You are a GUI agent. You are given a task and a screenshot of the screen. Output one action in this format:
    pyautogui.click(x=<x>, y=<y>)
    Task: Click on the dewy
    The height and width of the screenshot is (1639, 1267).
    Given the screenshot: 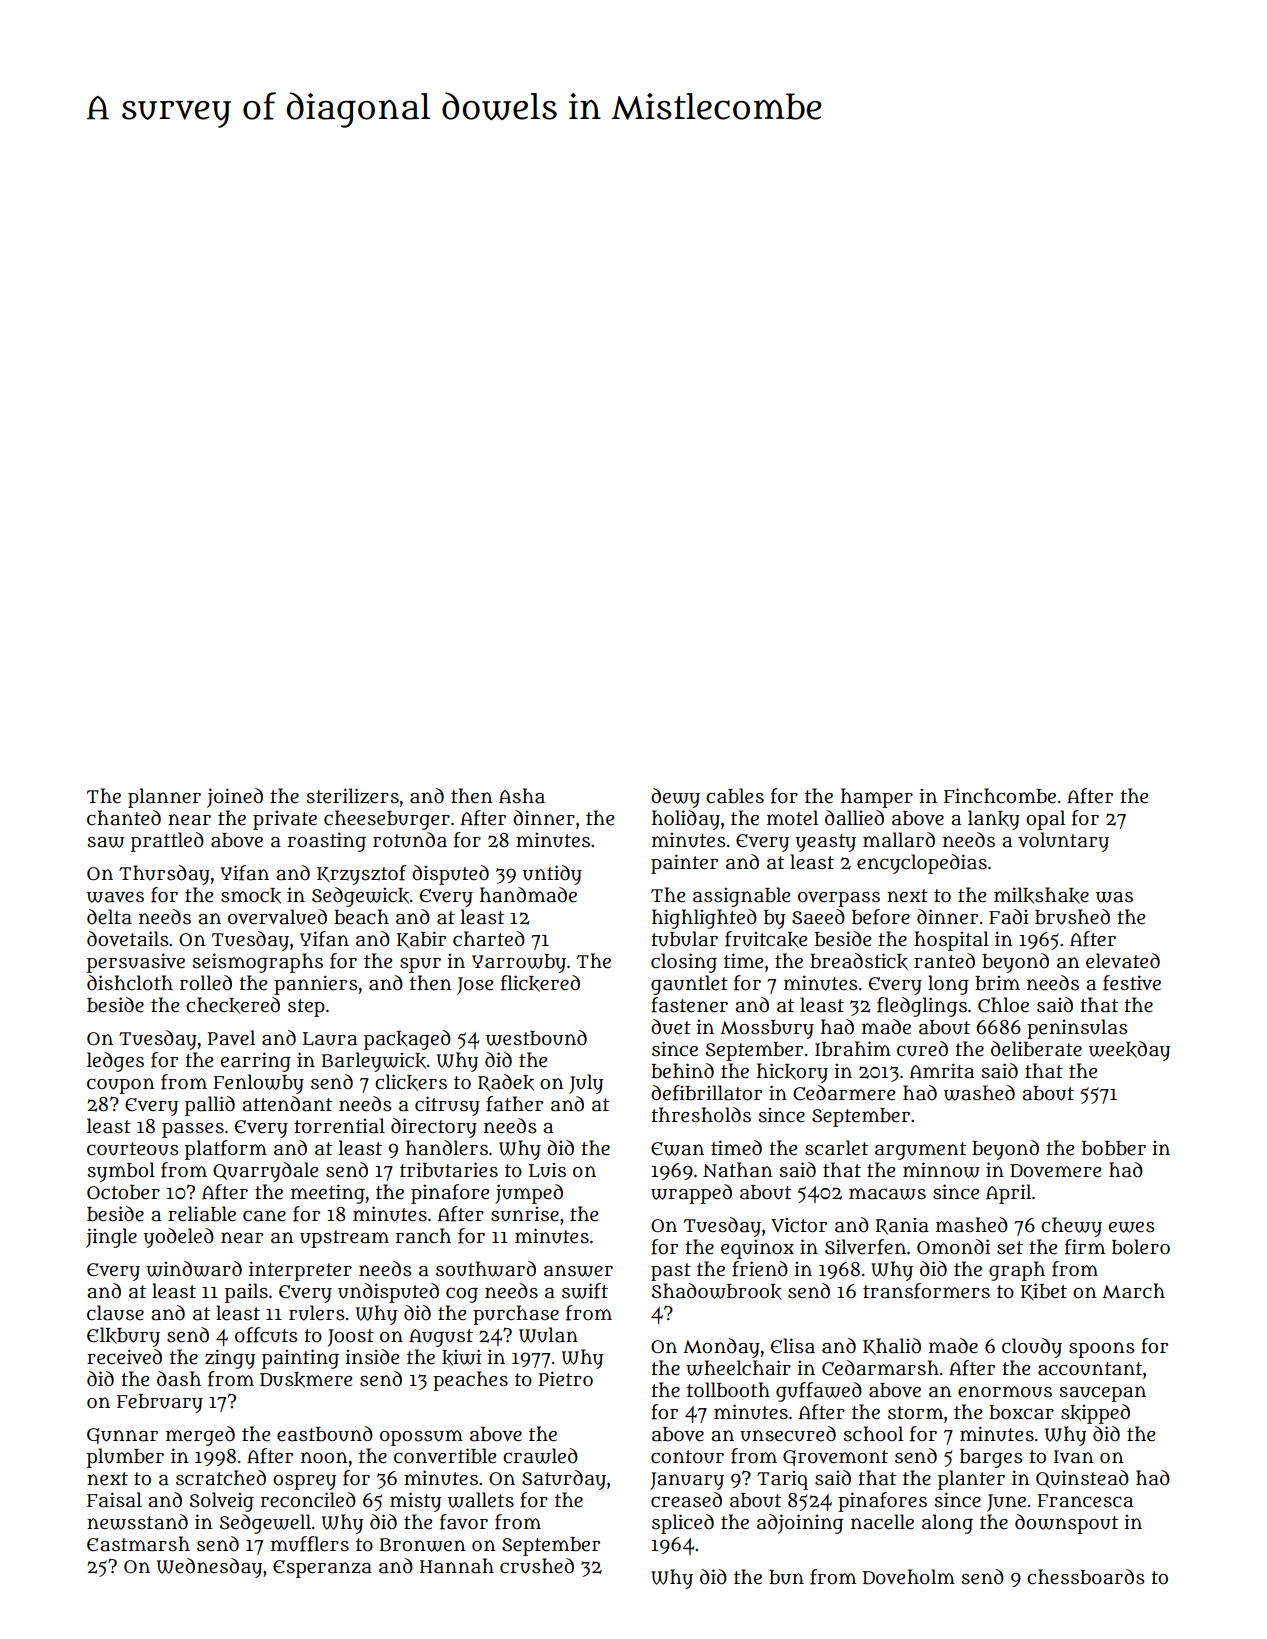 What is the action you would take?
    pyautogui.click(x=675, y=798)
